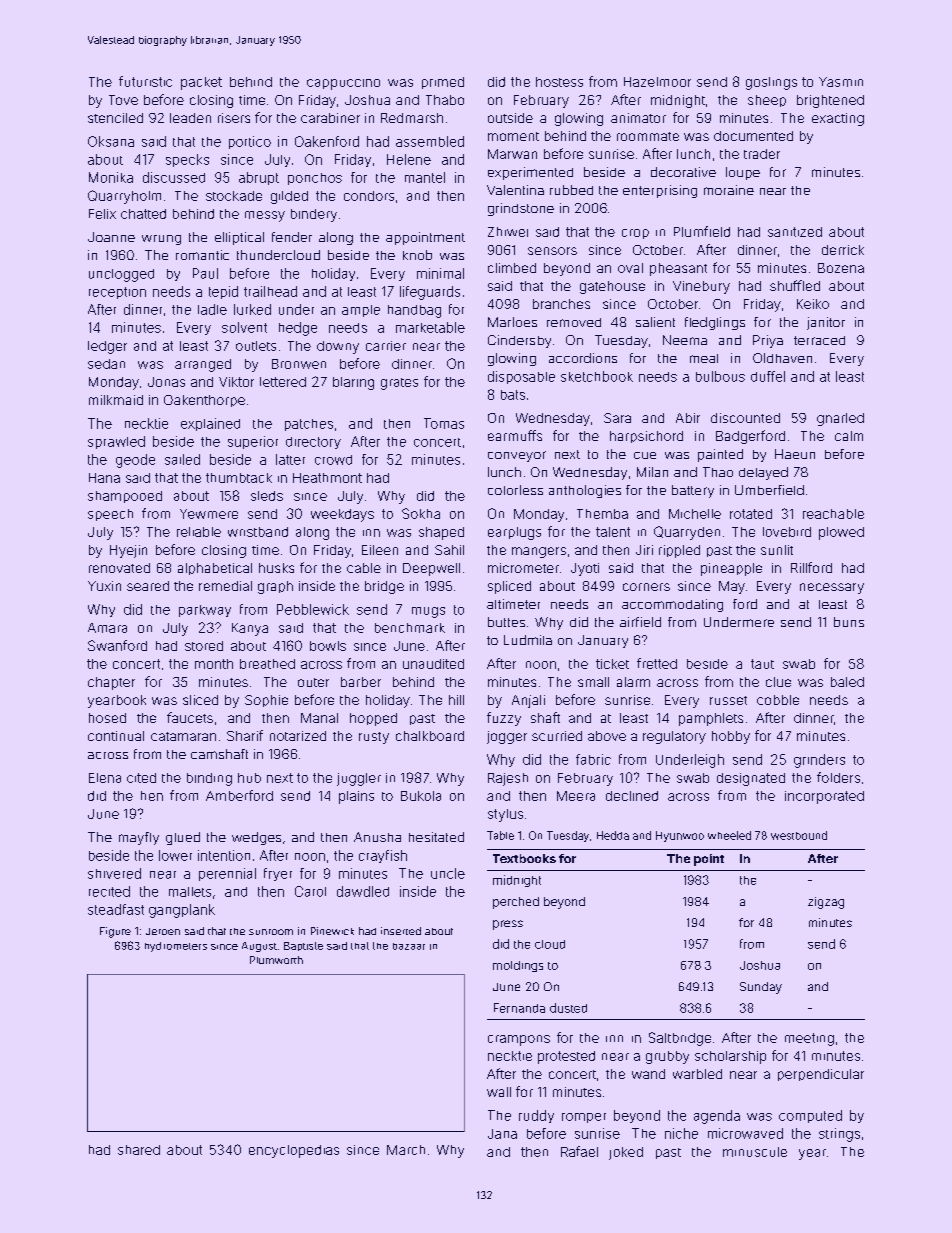 The width and height of the screenshot is (952, 1233). Describe the element at coordinates (414, 311) in the screenshot. I see `handbag` at that location.
